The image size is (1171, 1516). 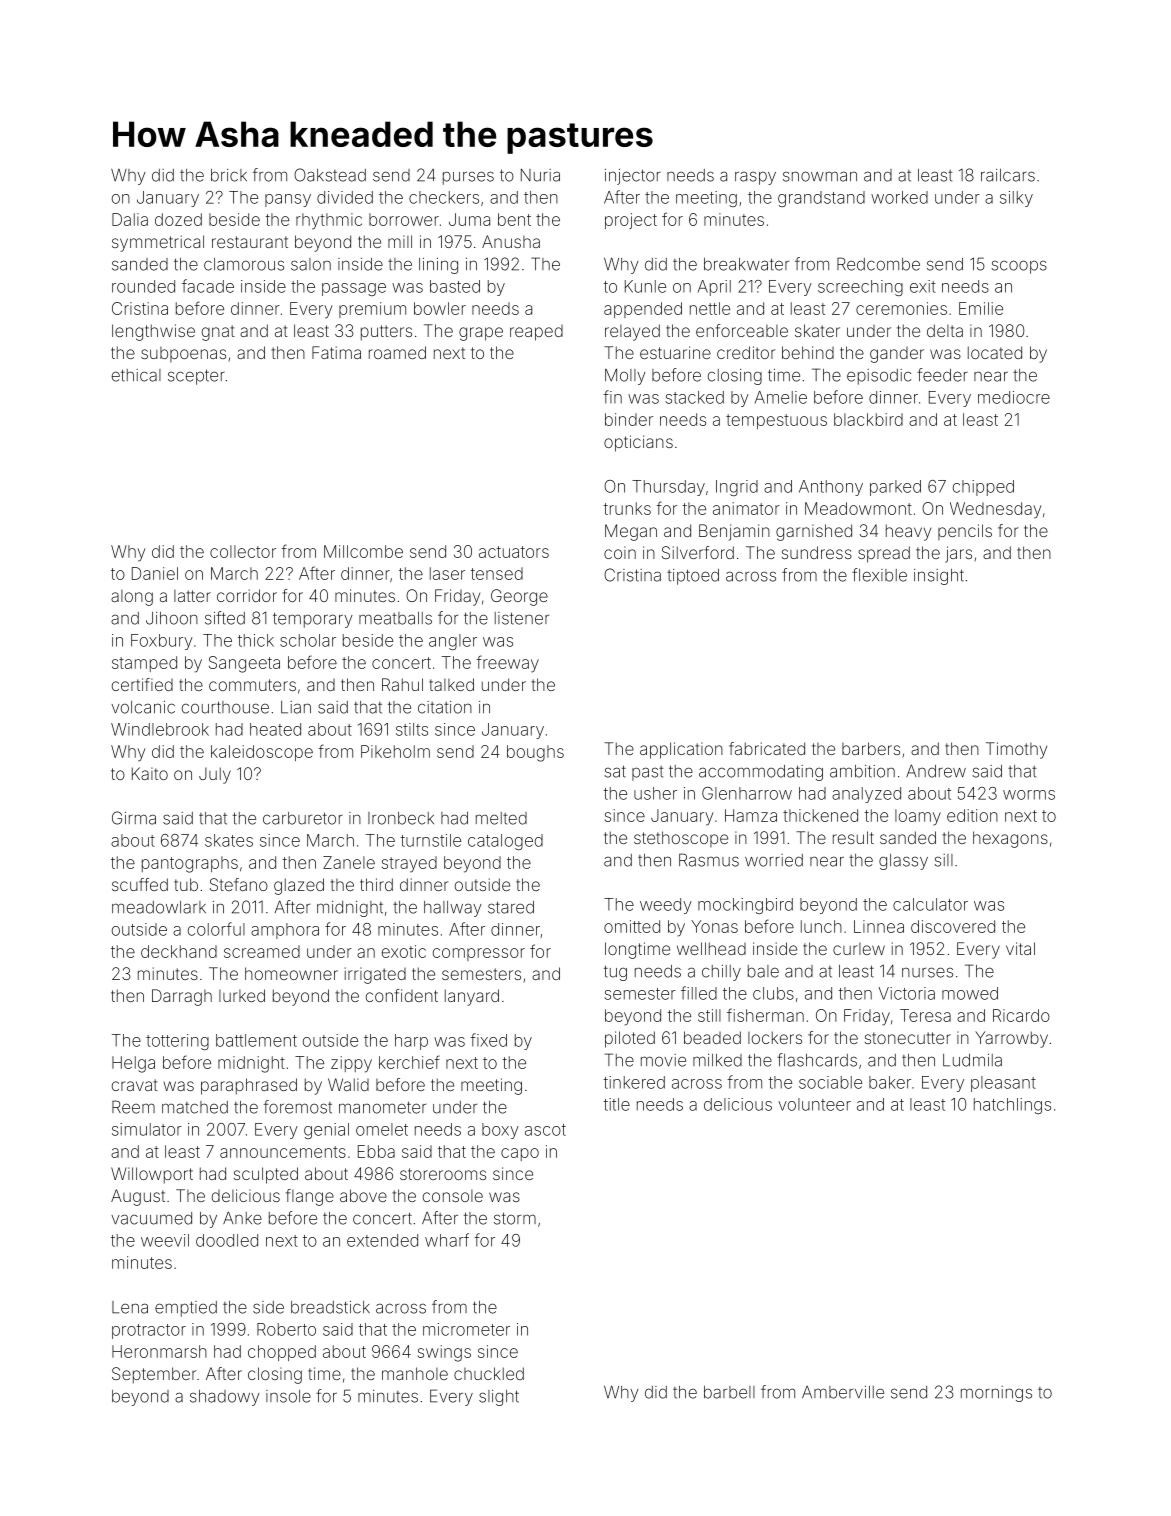 What do you see at coordinates (1008, 175) in the page?
I see `railcars` at bounding box center [1008, 175].
